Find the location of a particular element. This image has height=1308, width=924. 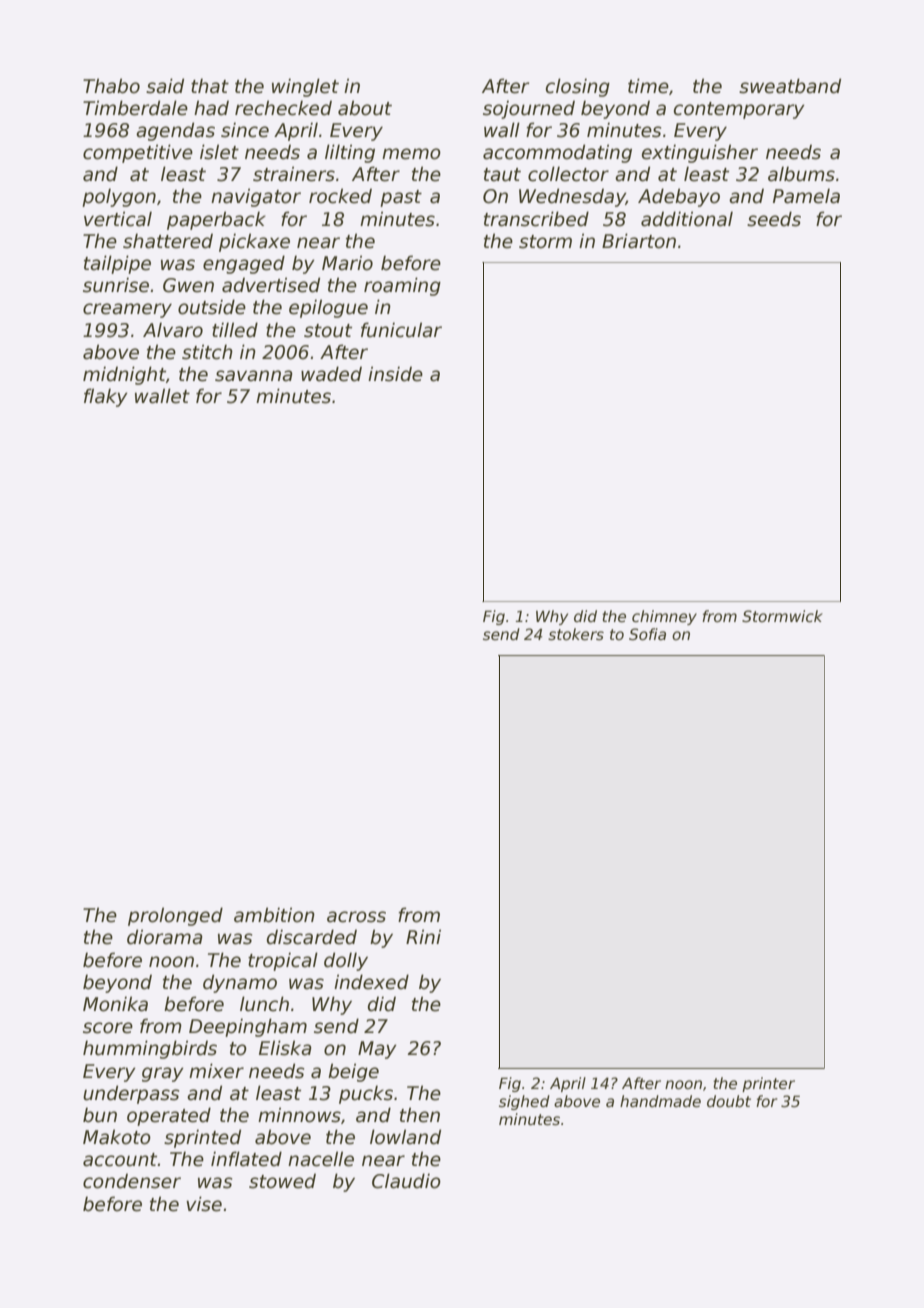

doubt is located at coordinates (729, 1101).
